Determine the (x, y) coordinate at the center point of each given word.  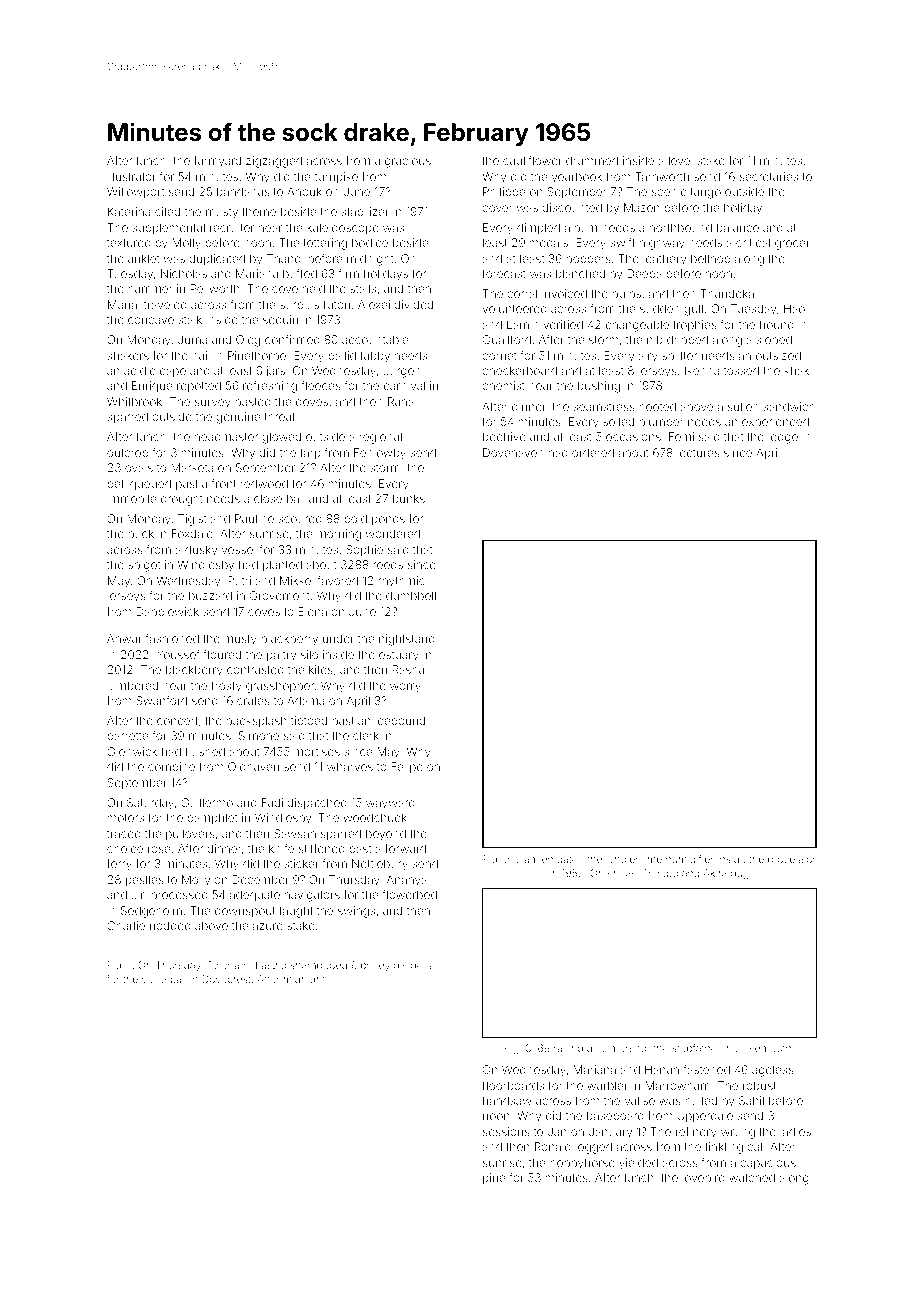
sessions (506, 1131)
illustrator (132, 176)
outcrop (127, 454)
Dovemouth (763, 1048)
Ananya (407, 881)
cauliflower (532, 160)
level (680, 160)
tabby (375, 357)
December (261, 879)
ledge (783, 438)
